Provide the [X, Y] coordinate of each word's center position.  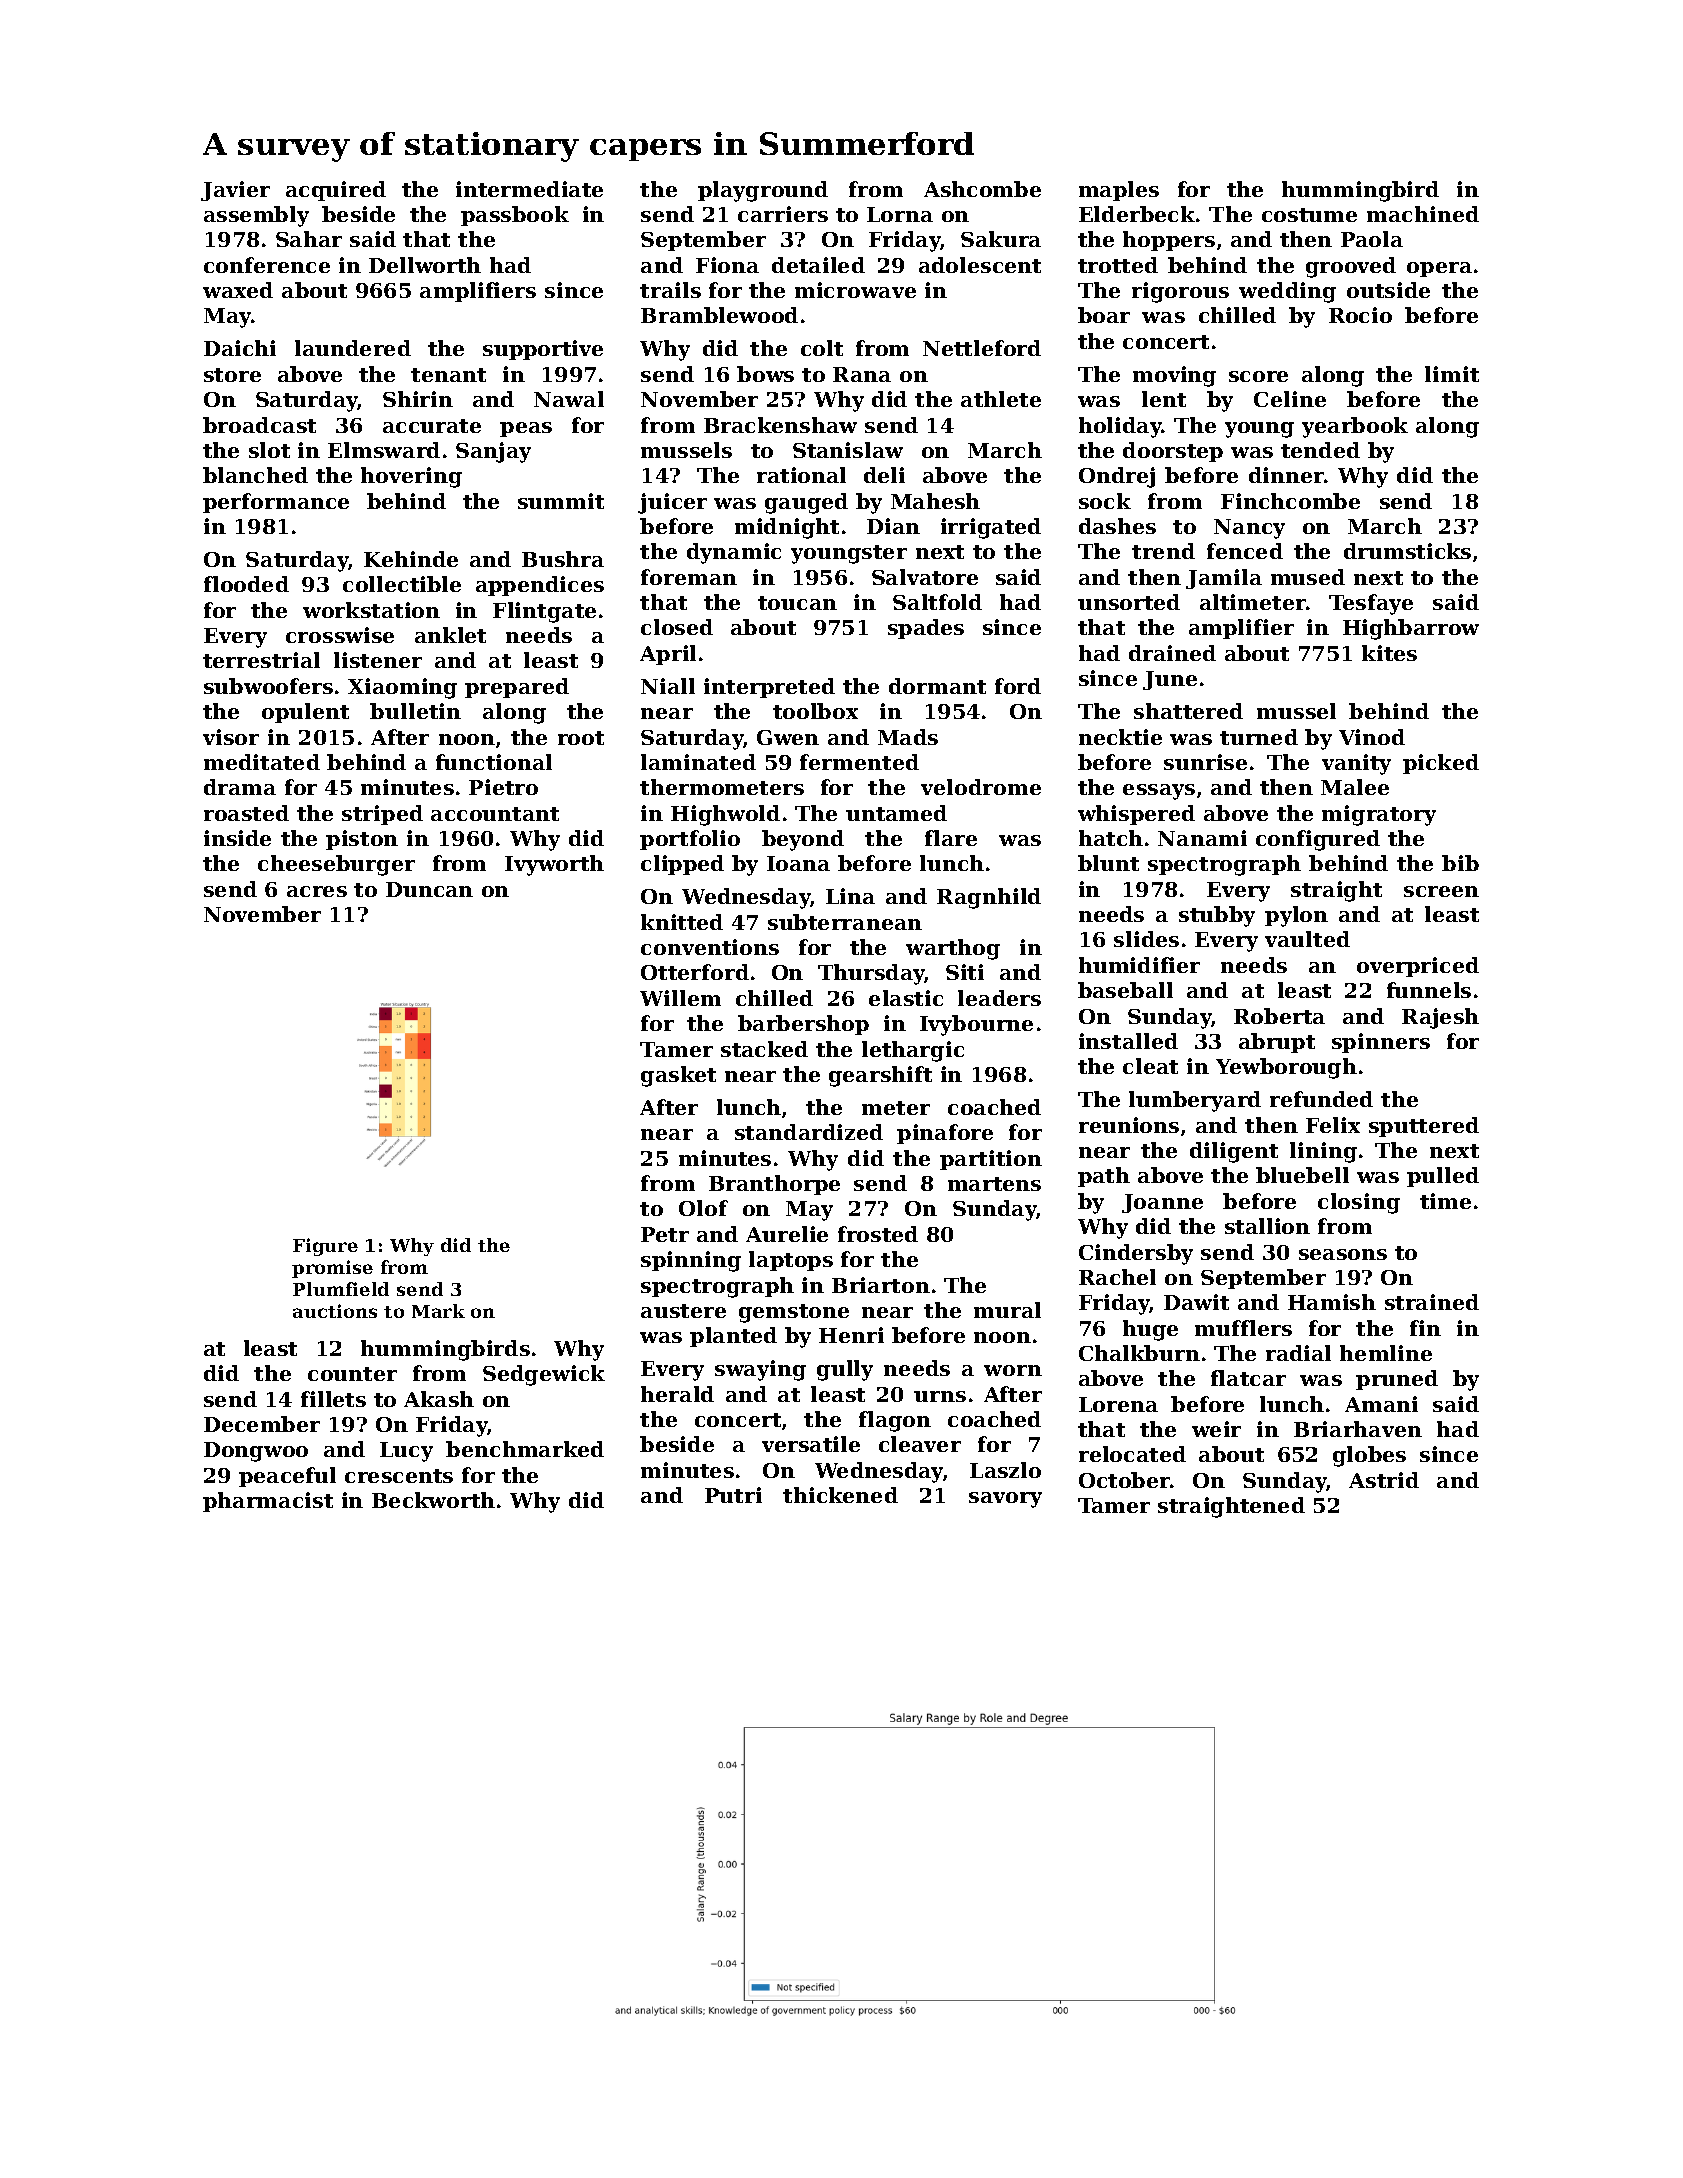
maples [1119, 191]
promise [332, 1269]
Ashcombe [982, 189]
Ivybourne [976, 1025]
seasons [1343, 1254]
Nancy [1249, 529]
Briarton [881, 1285]
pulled [1443, 1177]
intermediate [529, 189]
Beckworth [433, 1500]
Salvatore [925, 577]
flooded [246, 584]
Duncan [429, 889]
